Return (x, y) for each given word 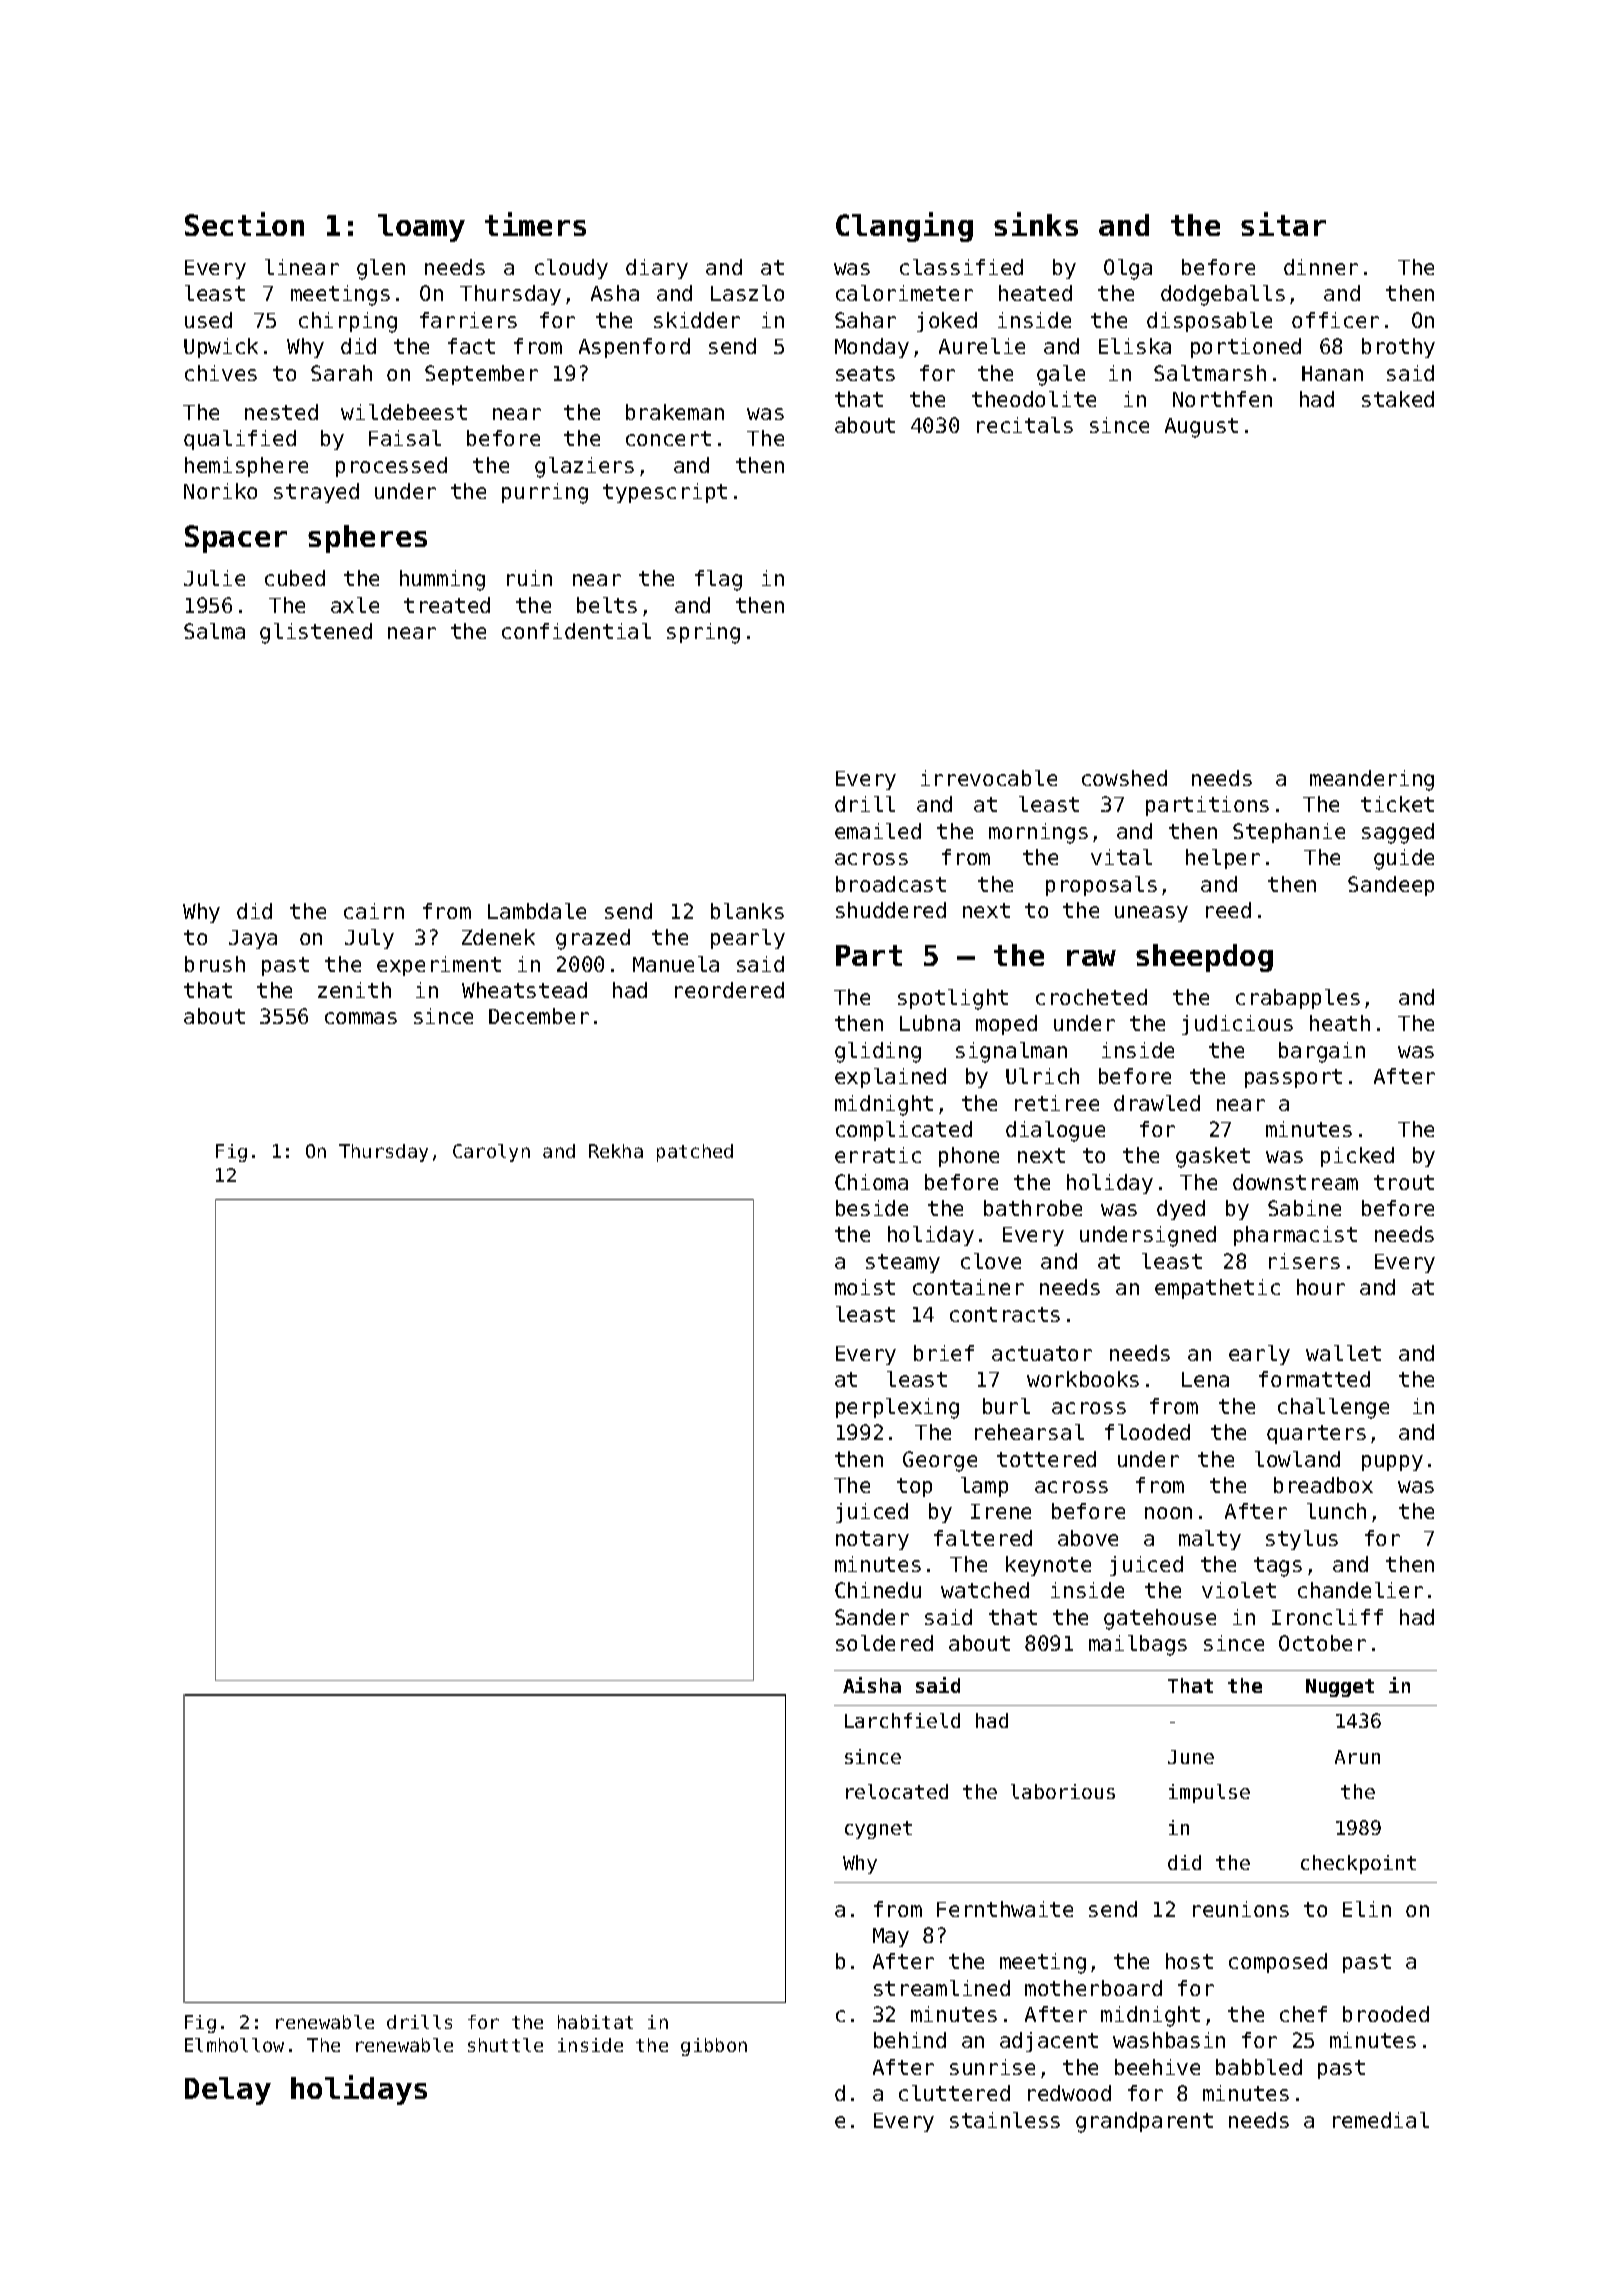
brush (215, 964)
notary (872, 1540)
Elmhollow (234, 2045)
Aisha (872, 1685)
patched (695, 1153)
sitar (1283, 224)
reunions (1241, 1909)
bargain (1322, 1052)
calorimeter (904, 293)
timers (535, 224)
